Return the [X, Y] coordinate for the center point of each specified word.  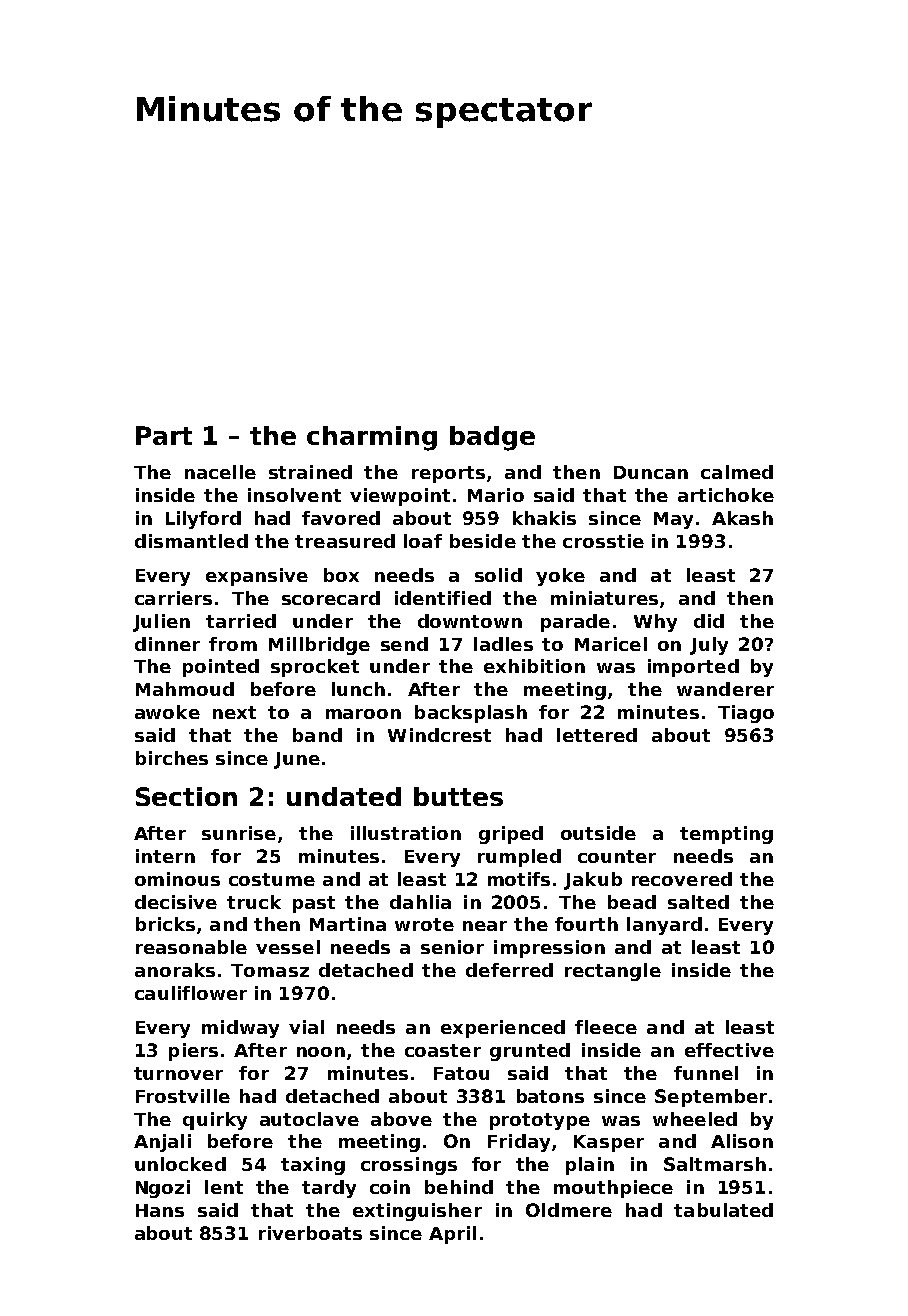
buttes [458, 796]
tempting [726, 835]
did [709, 621]
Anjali [162, 1143]
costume [272, 879]
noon [321, 1052]
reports [448, 474]
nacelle [220, 472]
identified [443, 598]
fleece [606, 1027]
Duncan [651, 472]
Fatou [461, 1073]
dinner [167, 644]
